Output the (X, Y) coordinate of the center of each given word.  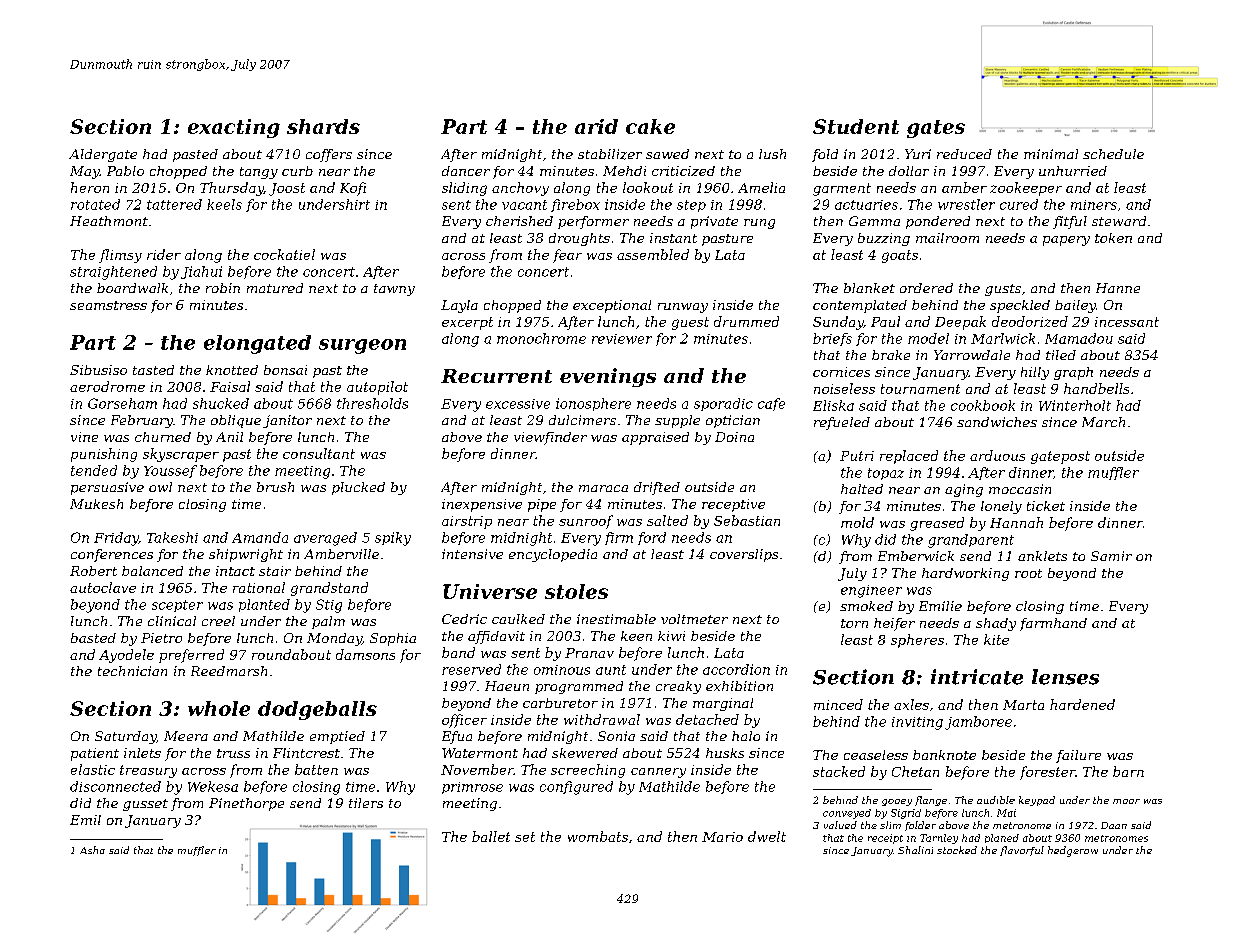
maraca (603, 488)
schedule (1113, 154)
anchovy (520, 189)
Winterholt (1075, 405)
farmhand (1053, 624)
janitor (287, 421)
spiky (393, 539)
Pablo (125, 171)
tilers (366, 803)
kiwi (671, 636)
